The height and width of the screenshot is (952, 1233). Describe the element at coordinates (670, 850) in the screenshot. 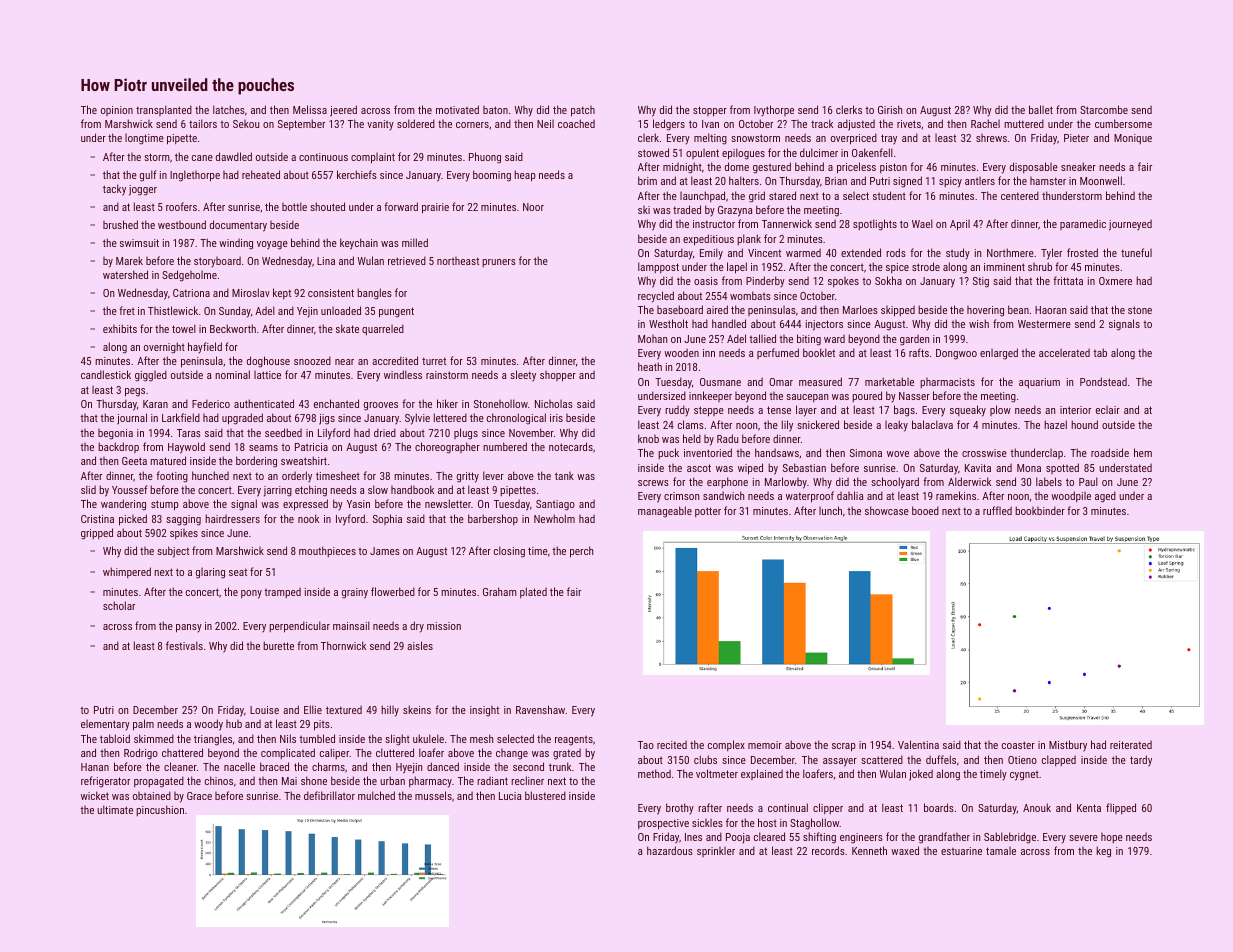

I see `hazardous` at that location.
